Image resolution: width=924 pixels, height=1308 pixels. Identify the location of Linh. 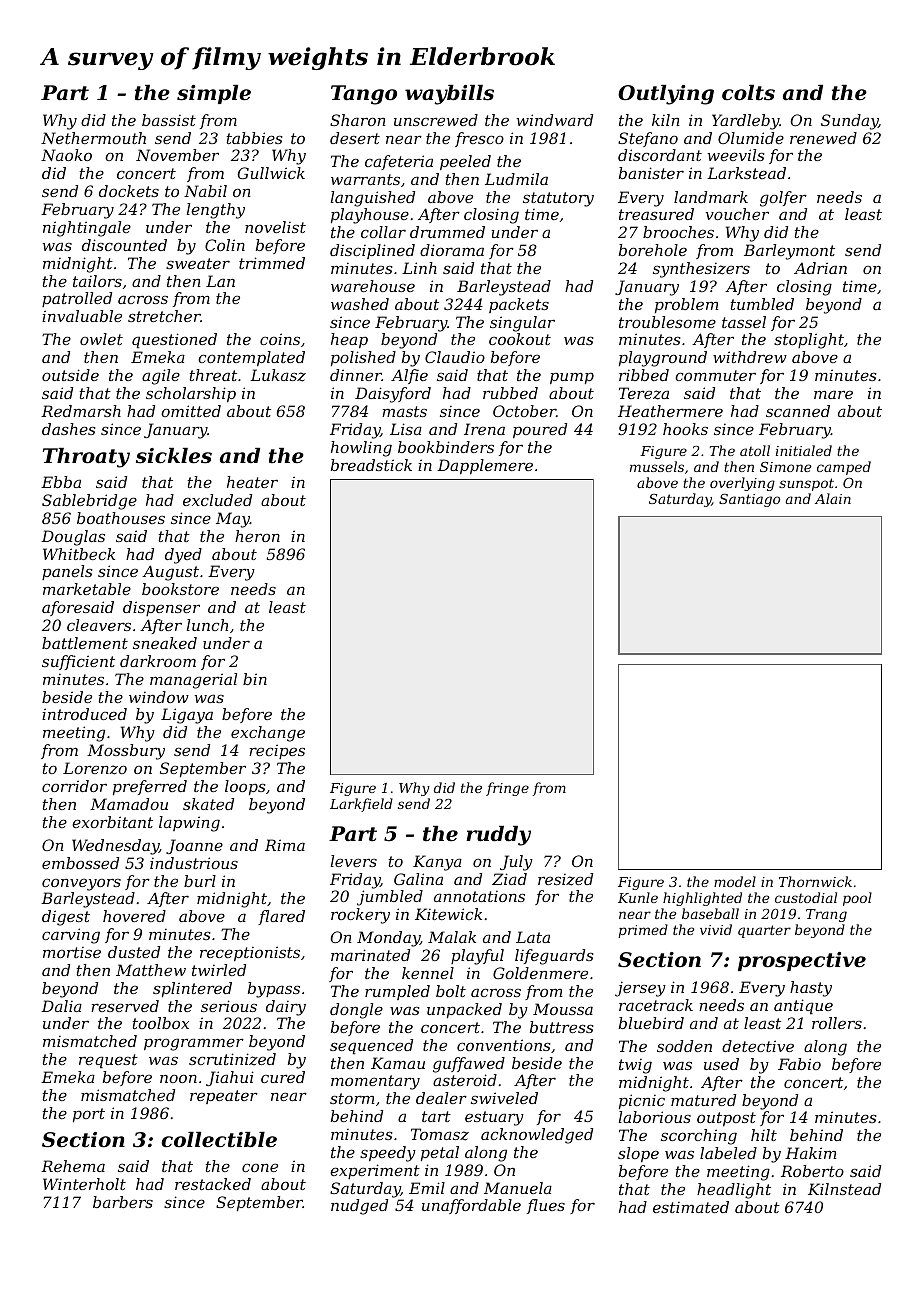
(419, 268).
